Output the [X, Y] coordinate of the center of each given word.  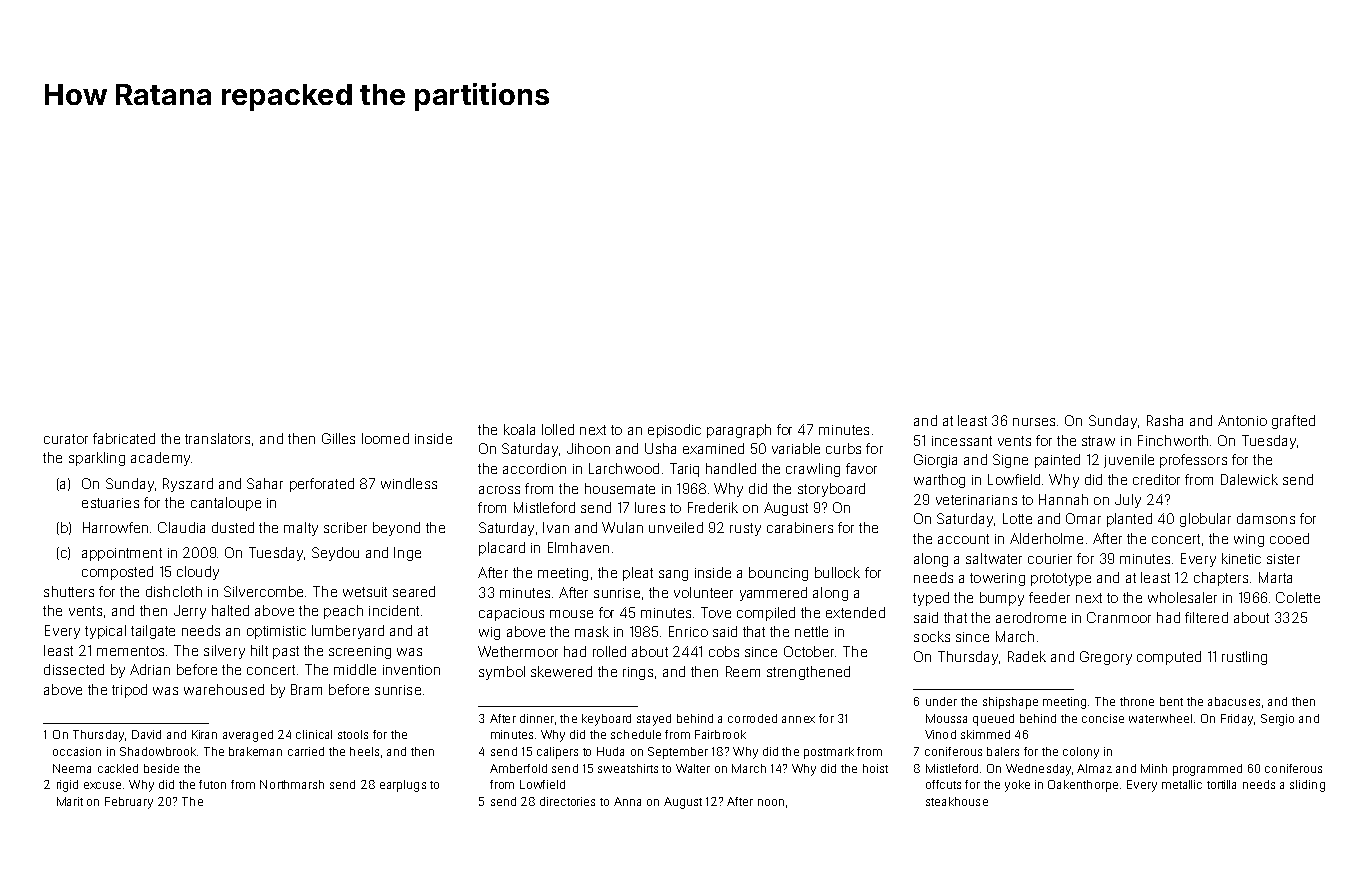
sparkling [97, 459]
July [1128, 501]
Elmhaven [578, 547]
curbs [843, 448]
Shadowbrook [158, 751]
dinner [537, 718]
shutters [69, 591]
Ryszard [188, 485]
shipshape [1010, 703]
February [129, 803]
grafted [1293, 422]
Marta [1275, 577]
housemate [620, 488]
